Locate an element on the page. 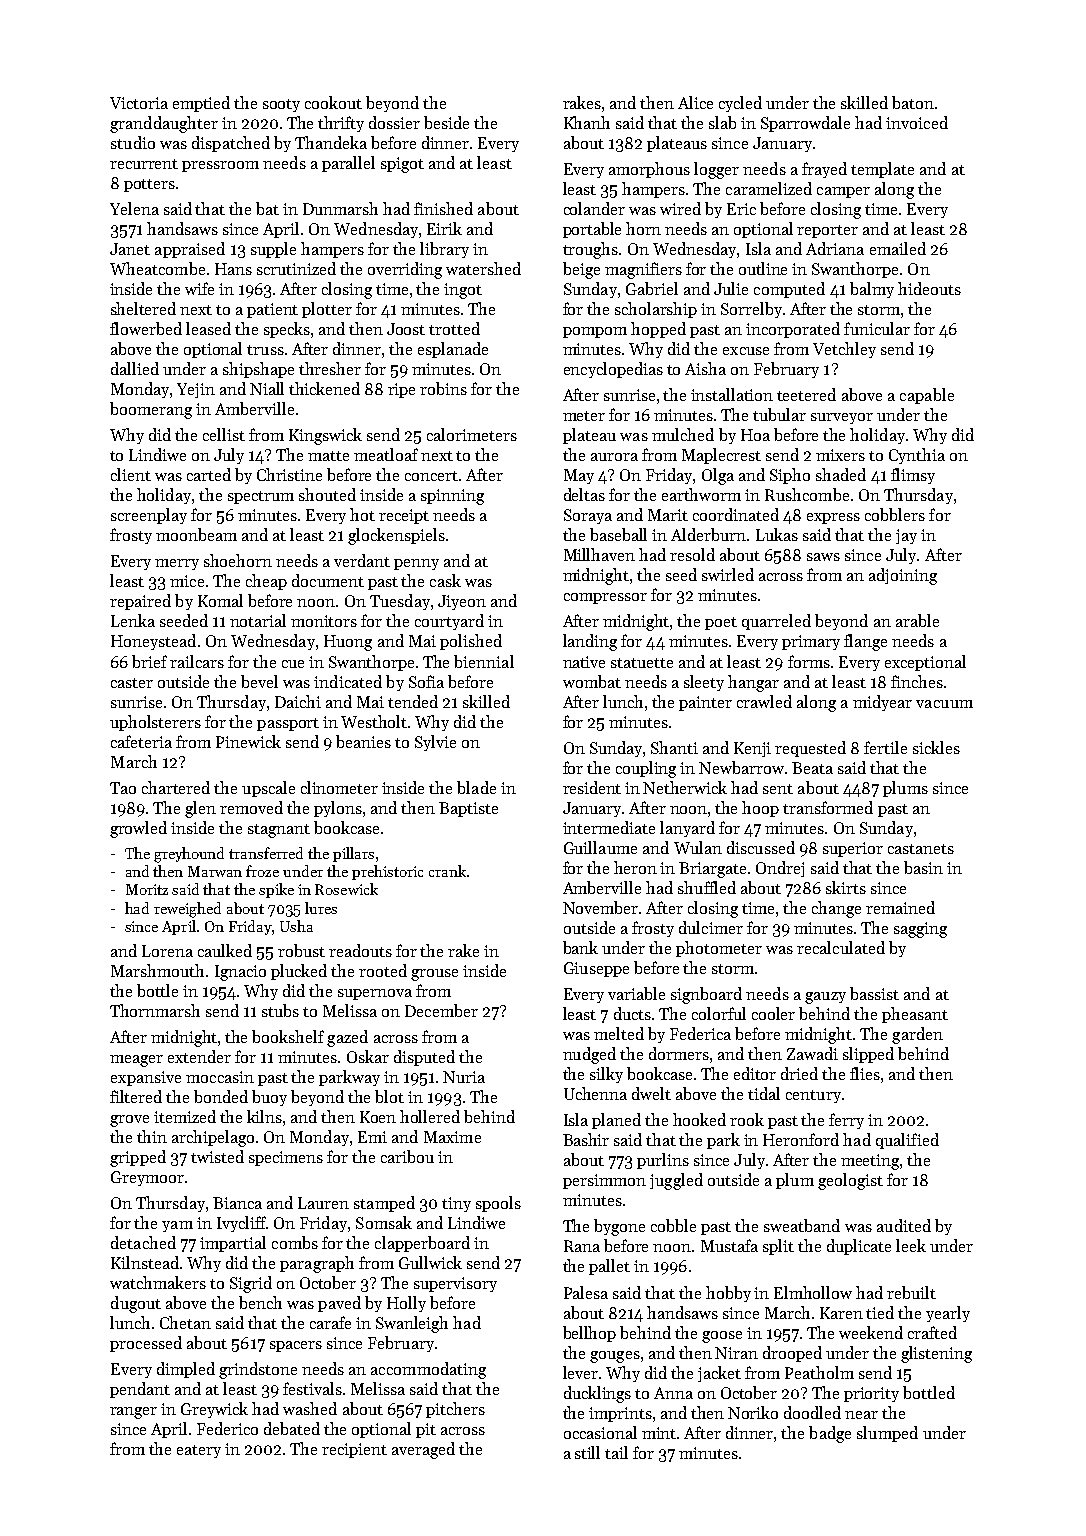 Image resolution: width=1086 pixels, height=1536 pixels. slumped is located at coordinates (887, 1434).
